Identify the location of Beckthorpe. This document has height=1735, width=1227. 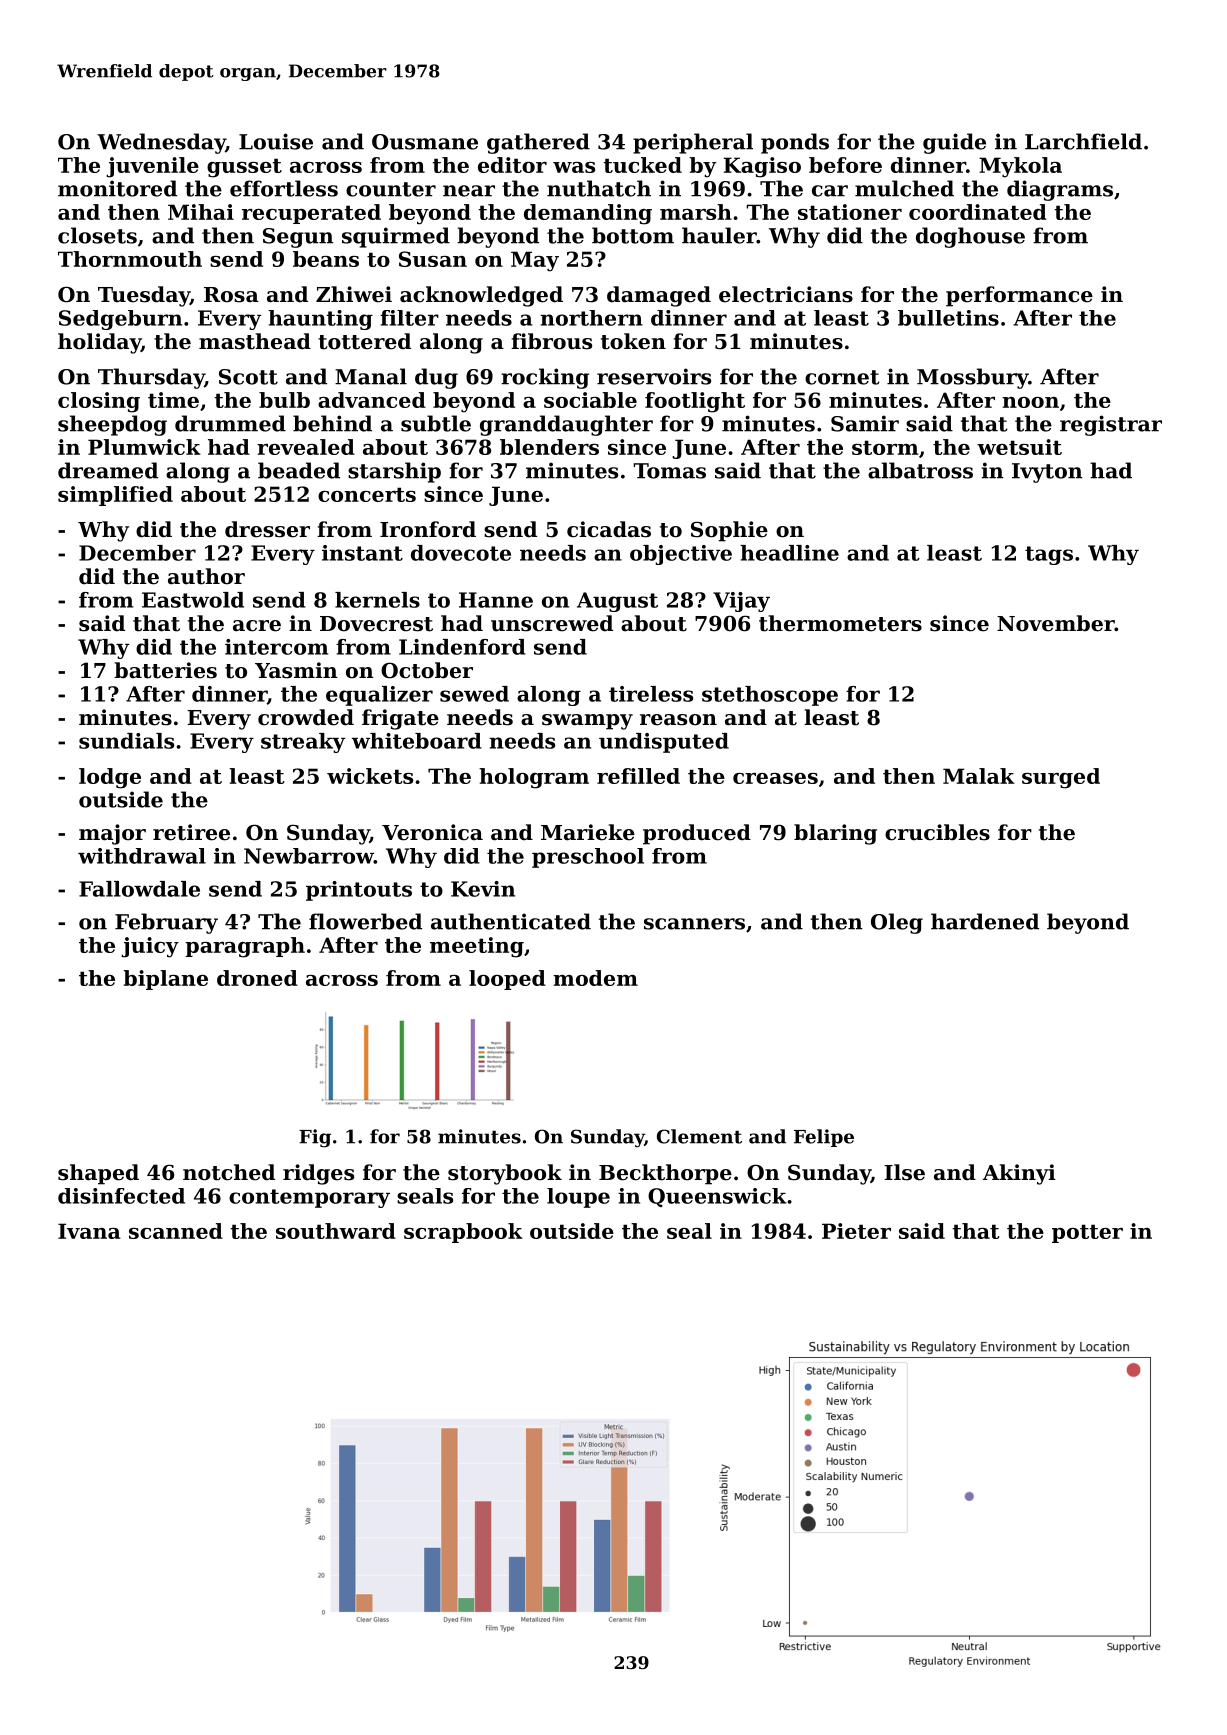
(665, 1174).
